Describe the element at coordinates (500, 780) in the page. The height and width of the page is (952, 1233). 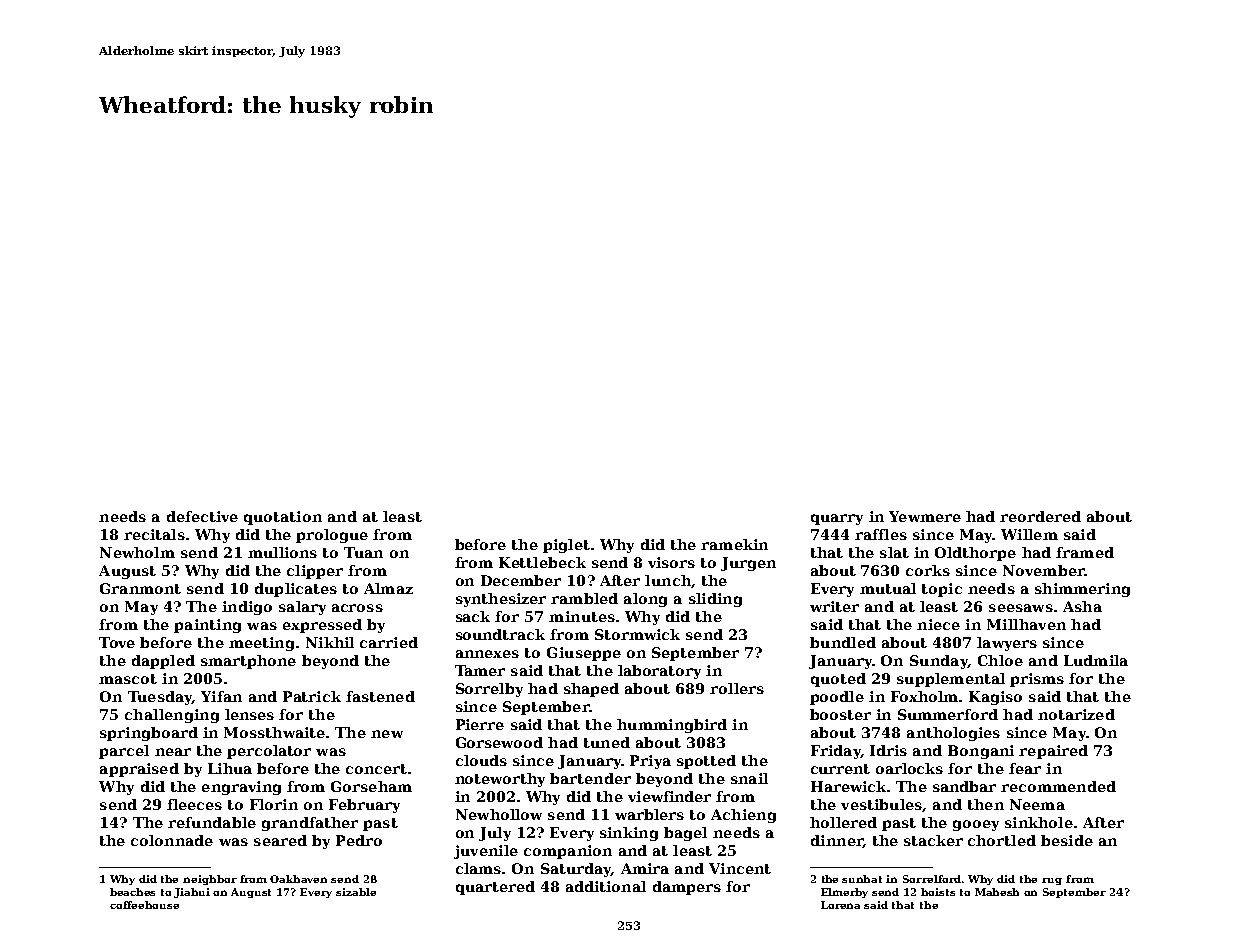
I see `noteworthy` at that location.
